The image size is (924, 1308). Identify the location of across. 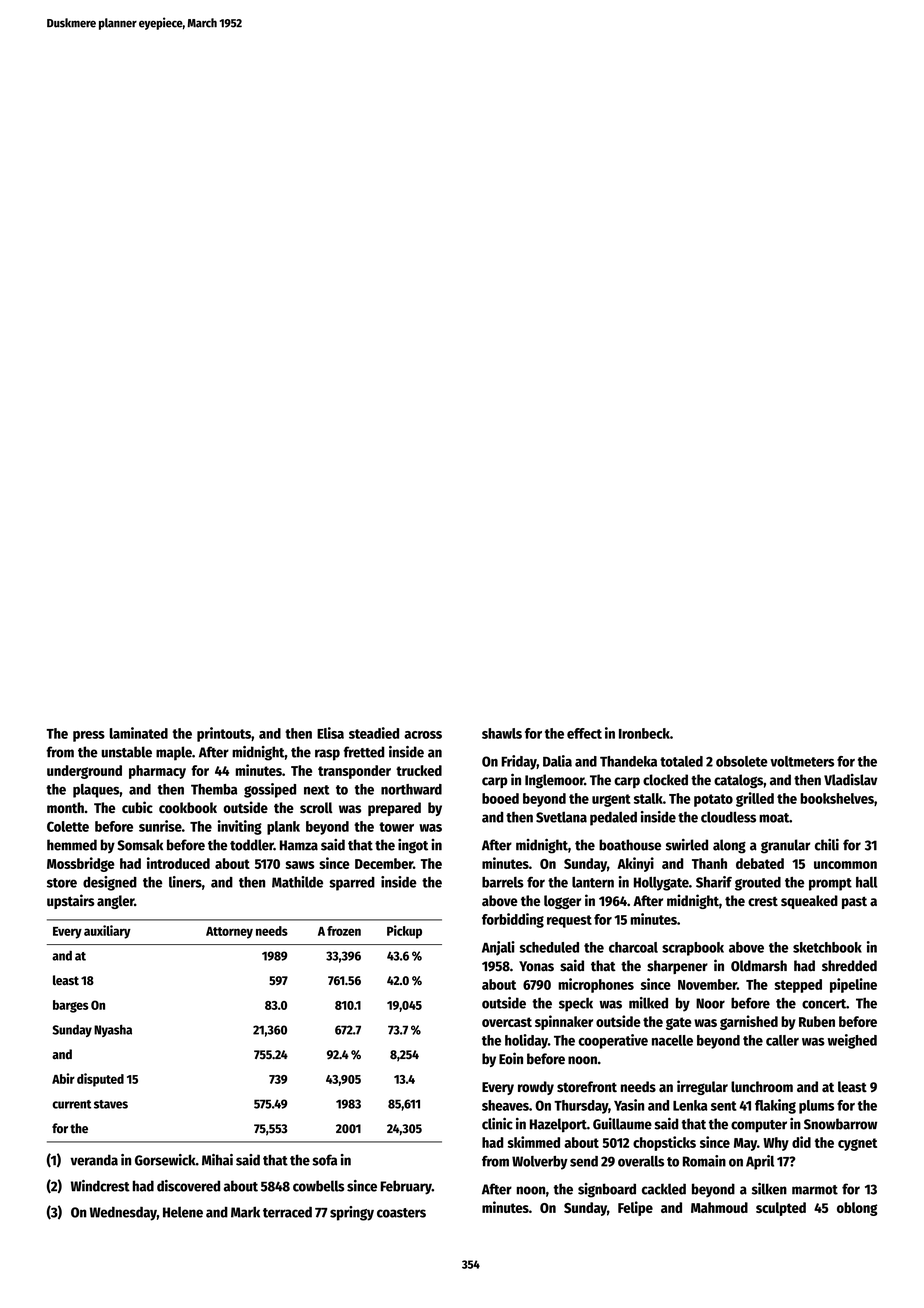
(423, 735).
